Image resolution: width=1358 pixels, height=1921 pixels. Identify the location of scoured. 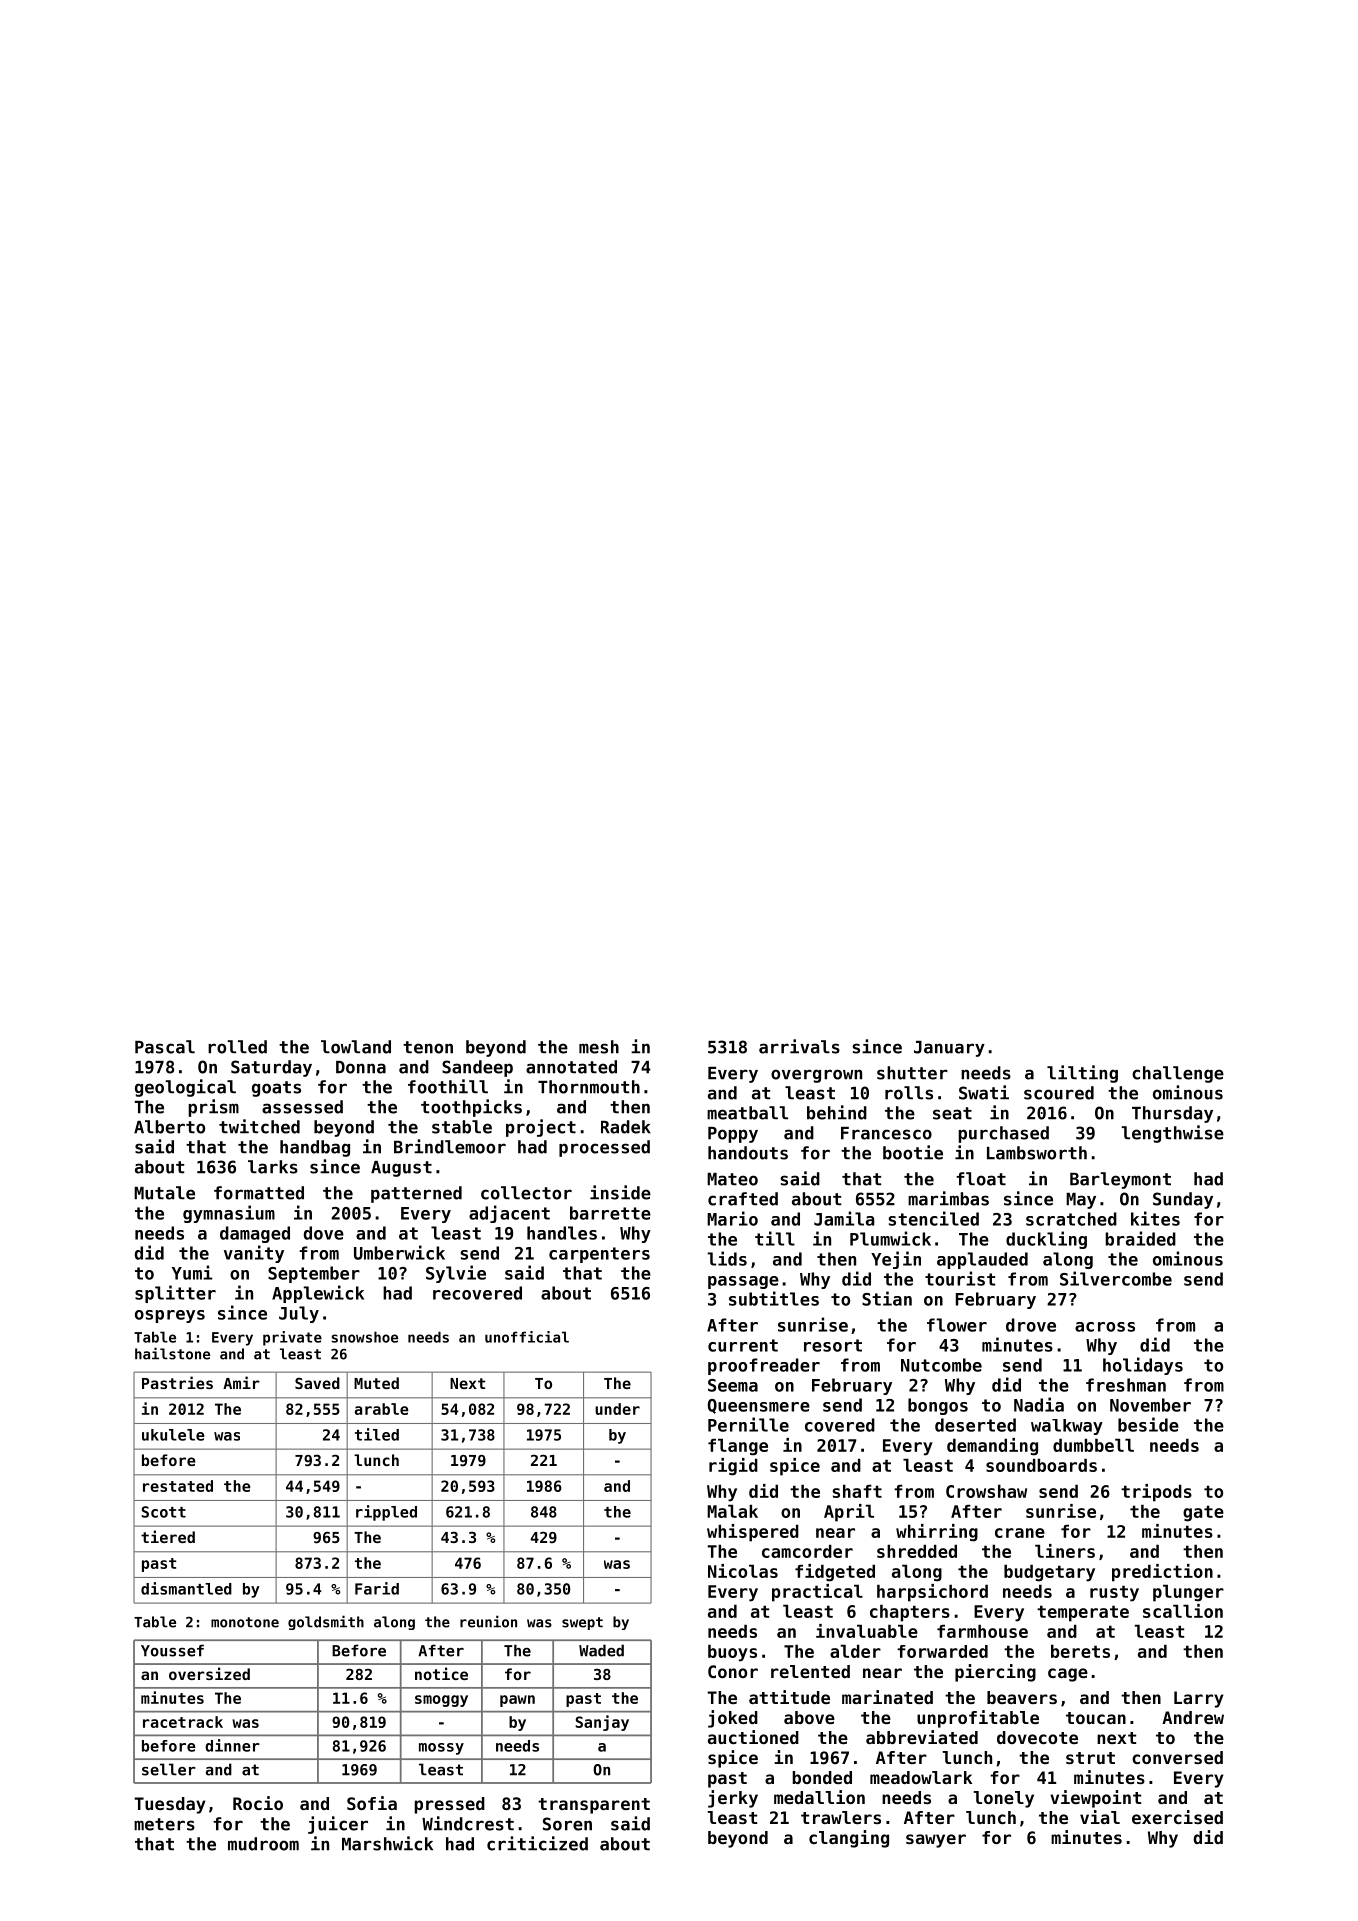
(1059, 1093).
